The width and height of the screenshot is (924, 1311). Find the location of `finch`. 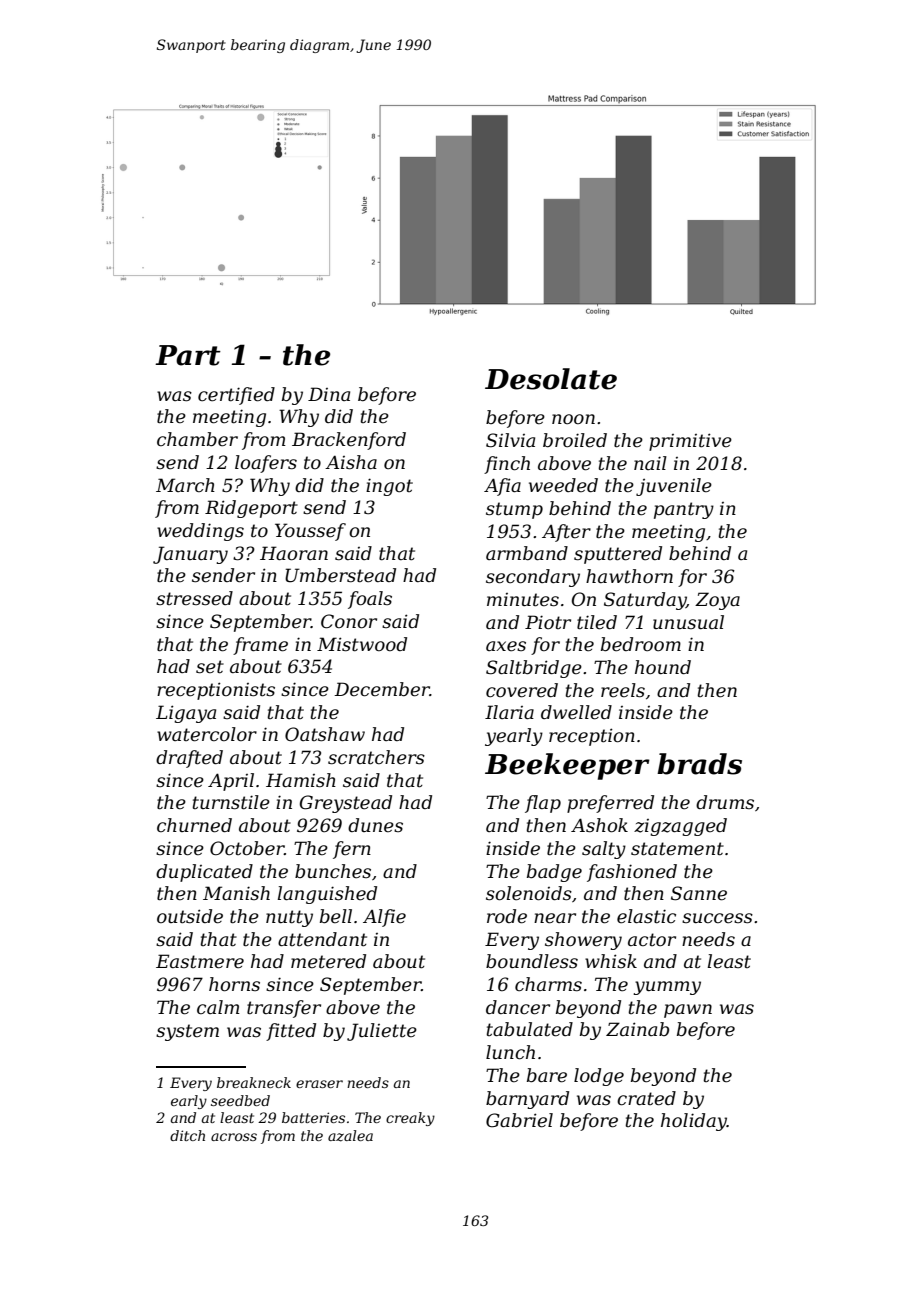

finch is located at coordinates (507, 465).
